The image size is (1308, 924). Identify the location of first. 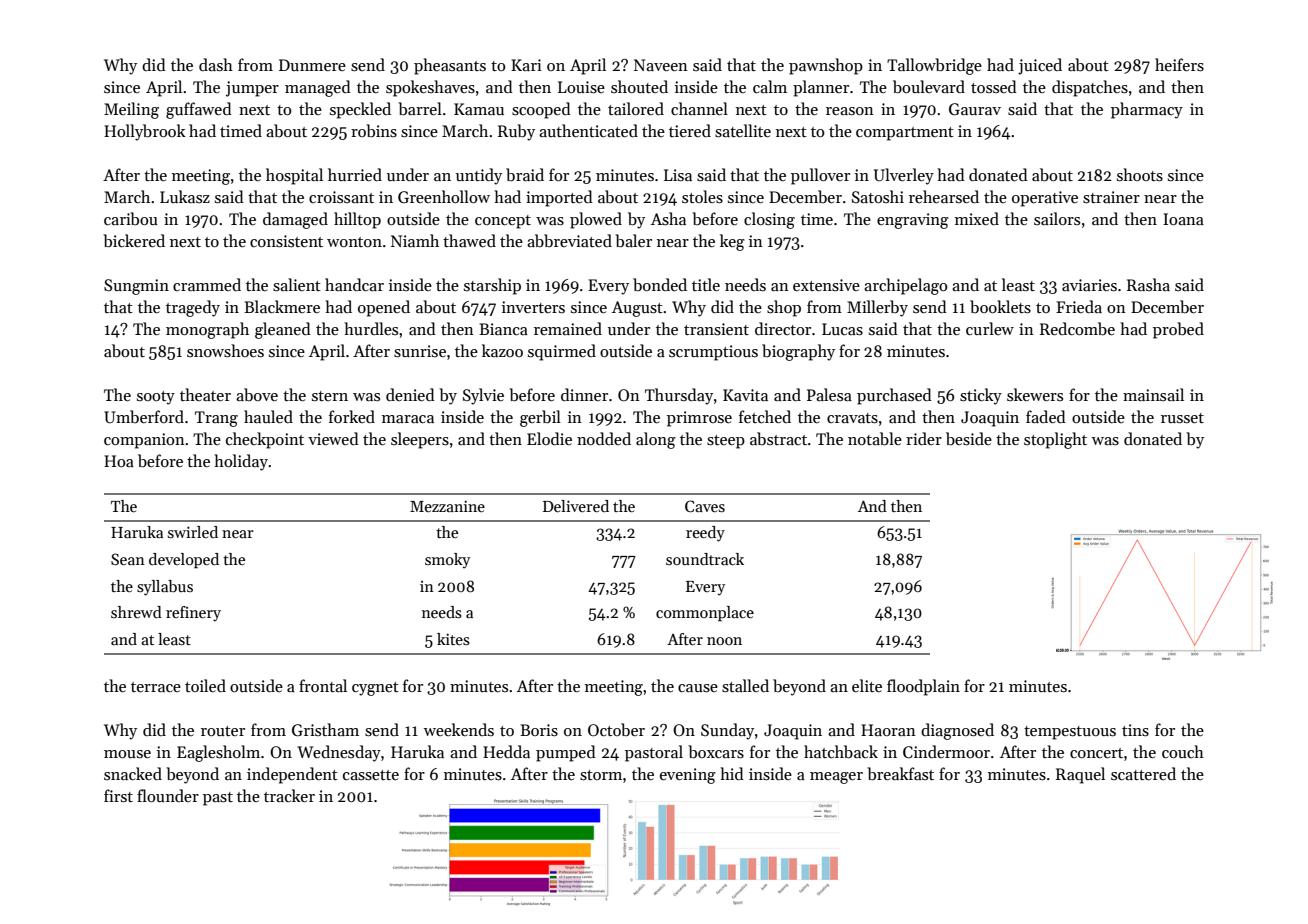
(118, 795).
